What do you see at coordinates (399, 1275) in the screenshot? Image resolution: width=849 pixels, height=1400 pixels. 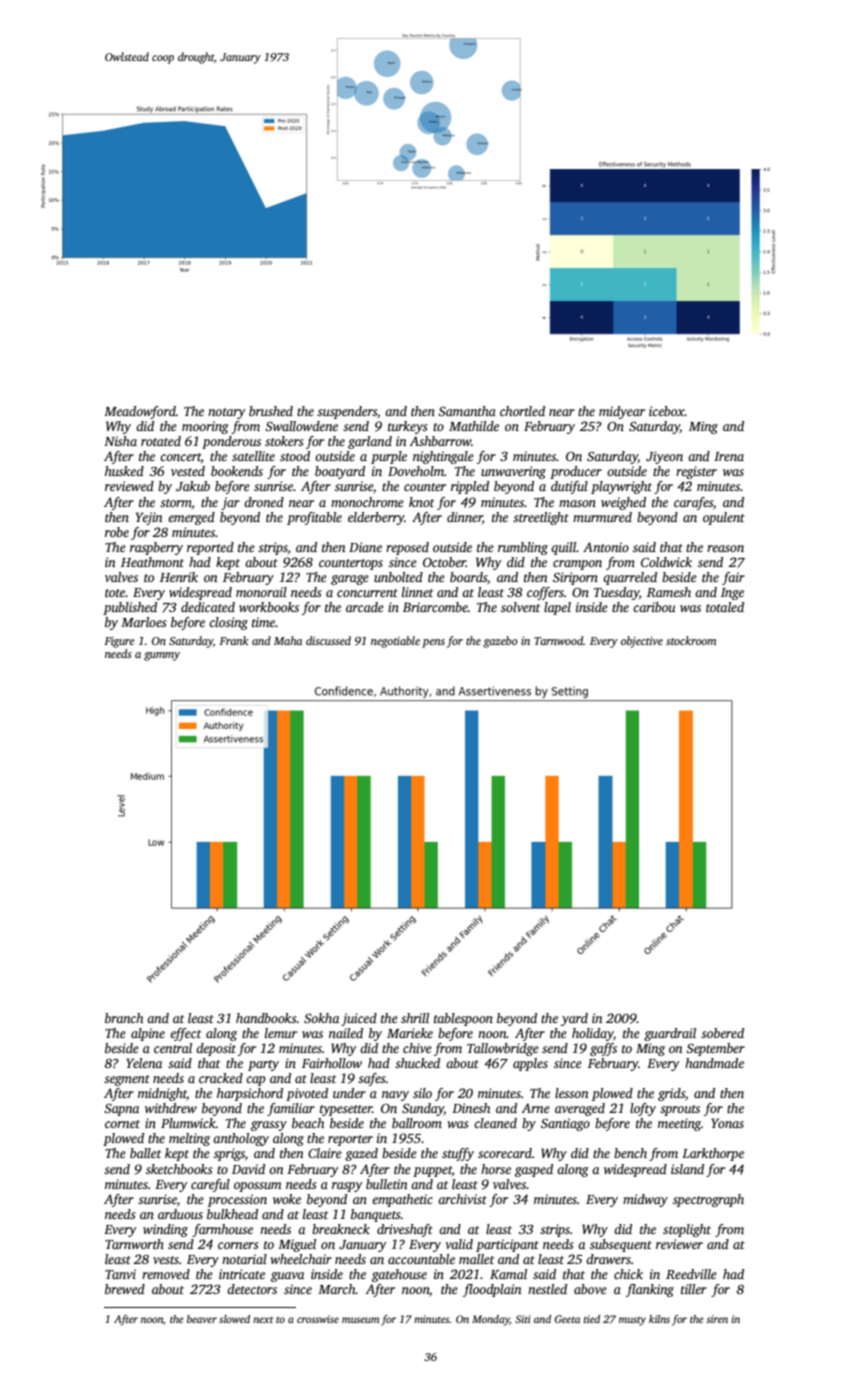 I see `gatehouse` at bounding box center [399, 1275].
